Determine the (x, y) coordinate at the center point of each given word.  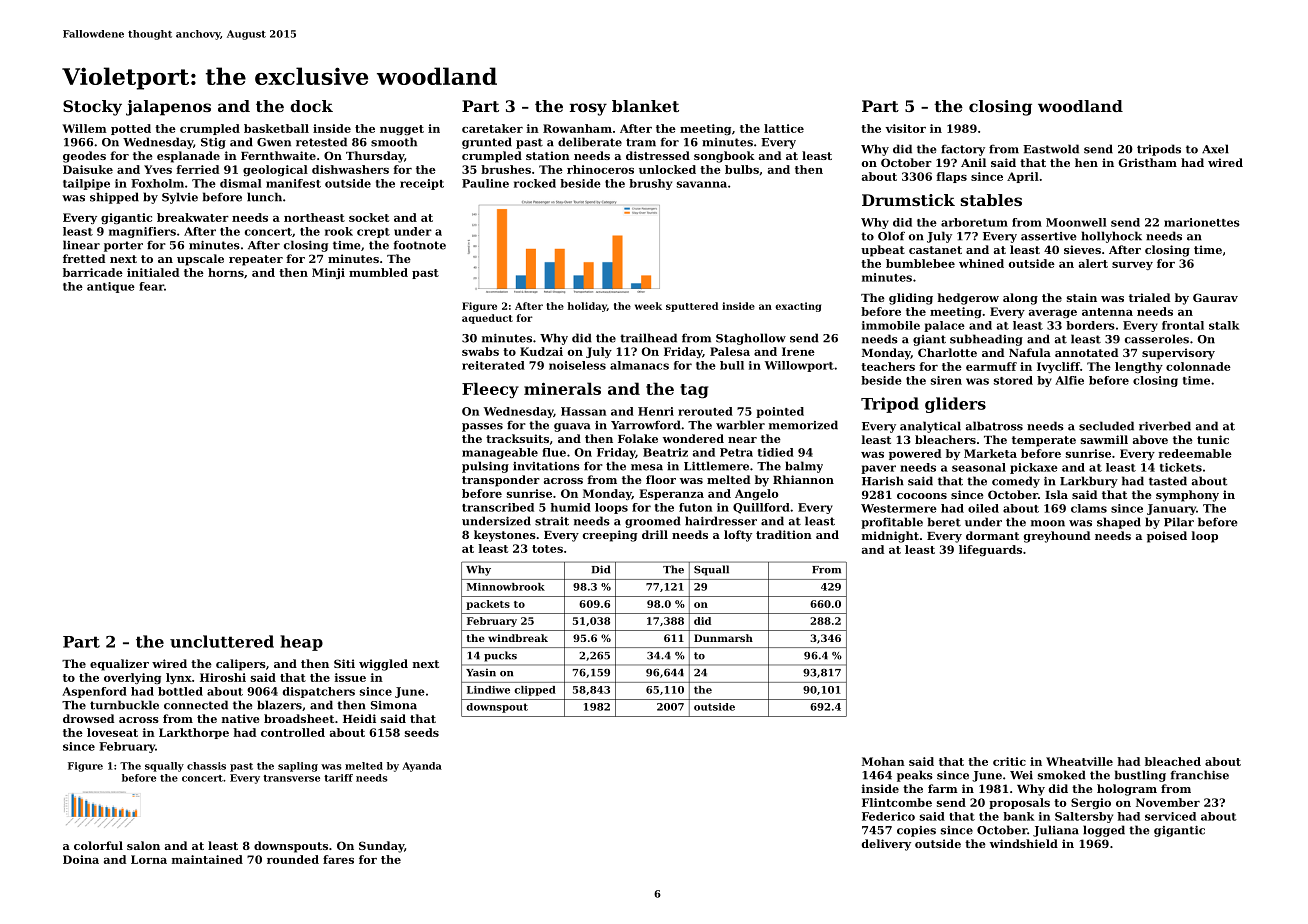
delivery (886, 845)
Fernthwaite (278, 155)
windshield (1024, 843)
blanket (645, 106)
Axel (1215, 149)
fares (338, 859)
